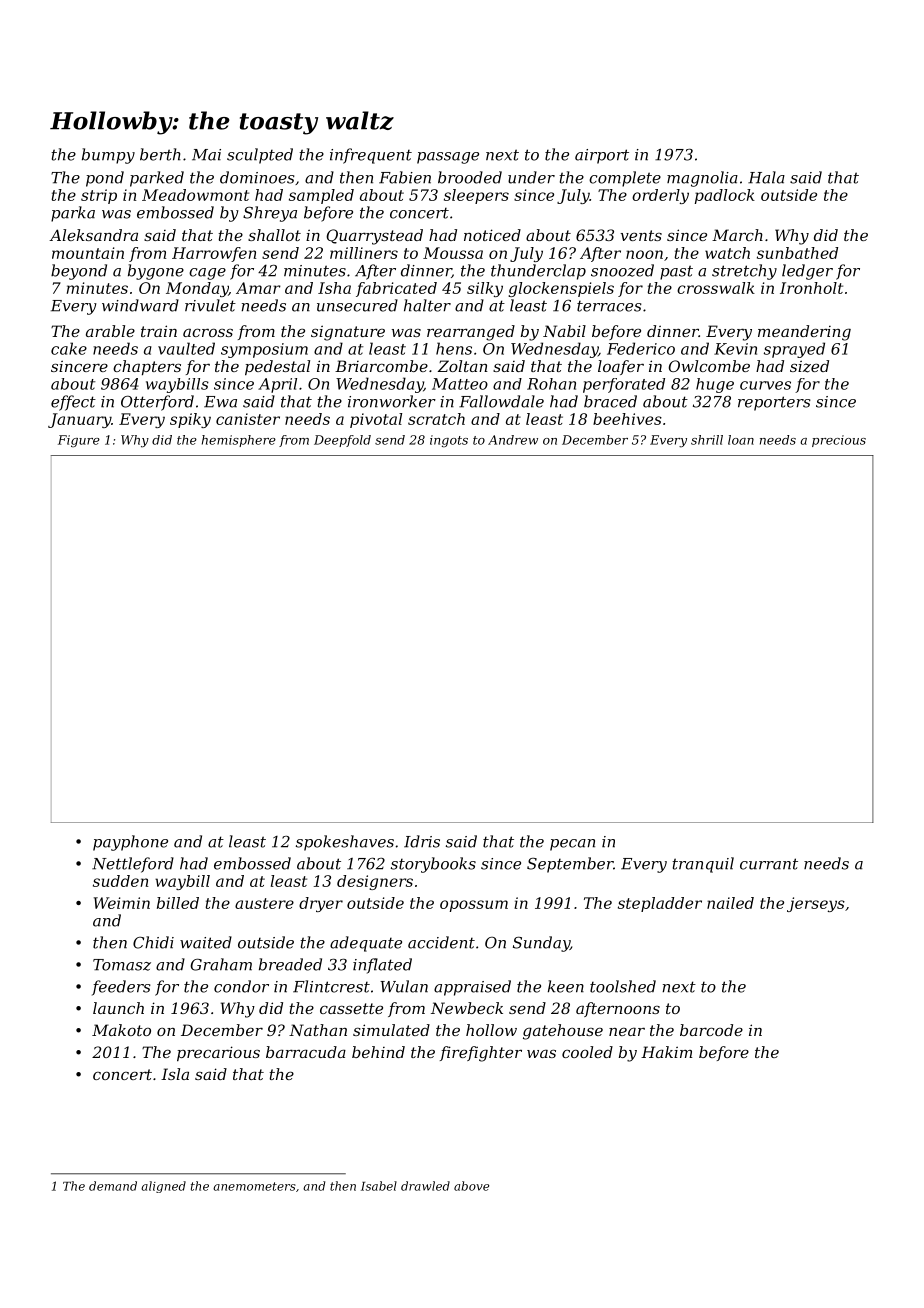 This image has height=1308, width=924. What do you see at coordinates (378, 1052) in the image?
I see `behind` at bounding box center [378, 1052].
